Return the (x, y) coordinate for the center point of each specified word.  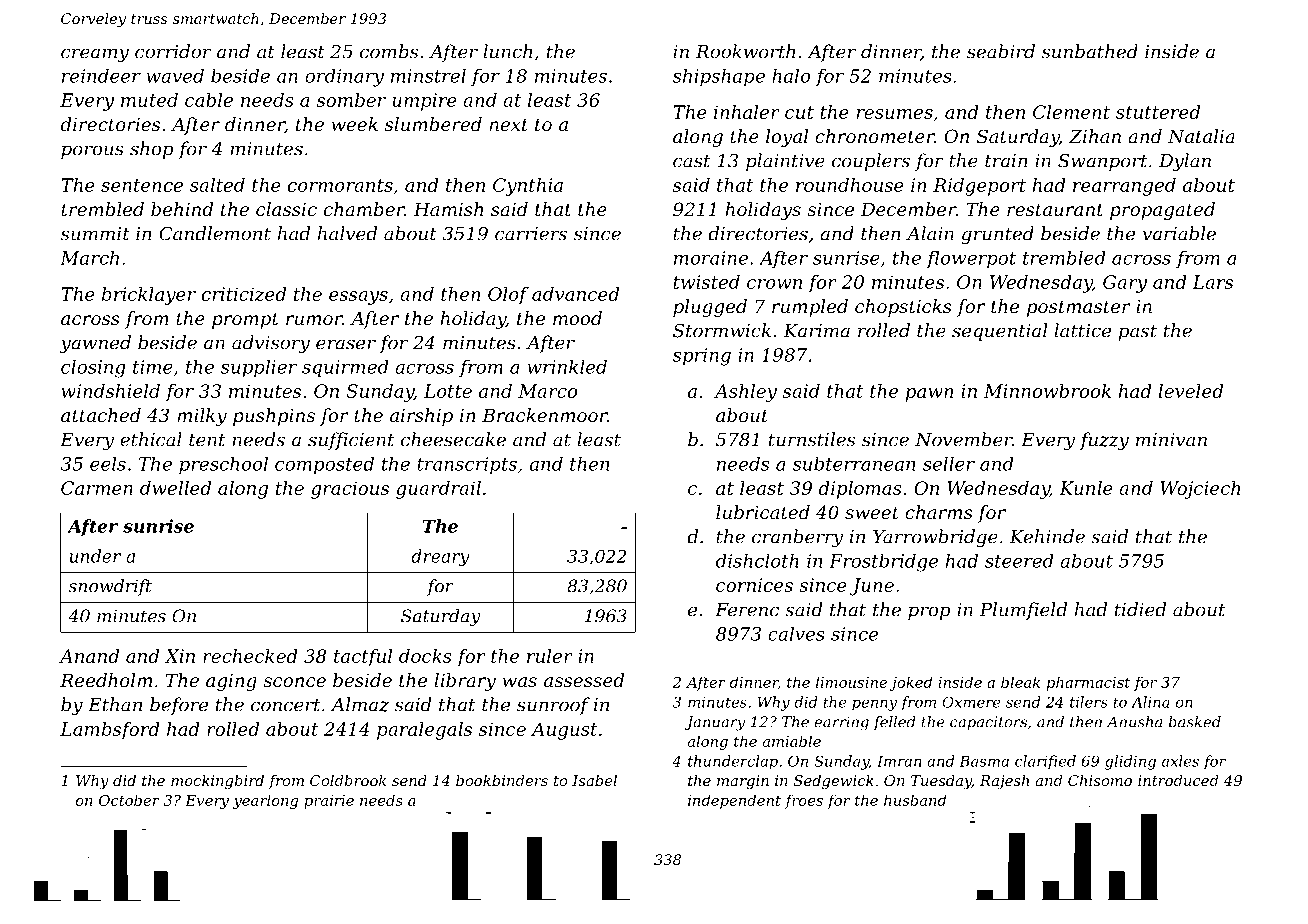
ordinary (344, 77)
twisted (707, 282)
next (508, 124)
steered (1019, 561)
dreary (440, 557)
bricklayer (149, 296)
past (1137, 333)
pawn (929, 395)
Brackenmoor (545, 415)
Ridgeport (979, 187)
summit (95, 234)
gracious (350, 490)
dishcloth (757, 561)
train (1006, 161)
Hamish (448, 209)
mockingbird (217, 782)
